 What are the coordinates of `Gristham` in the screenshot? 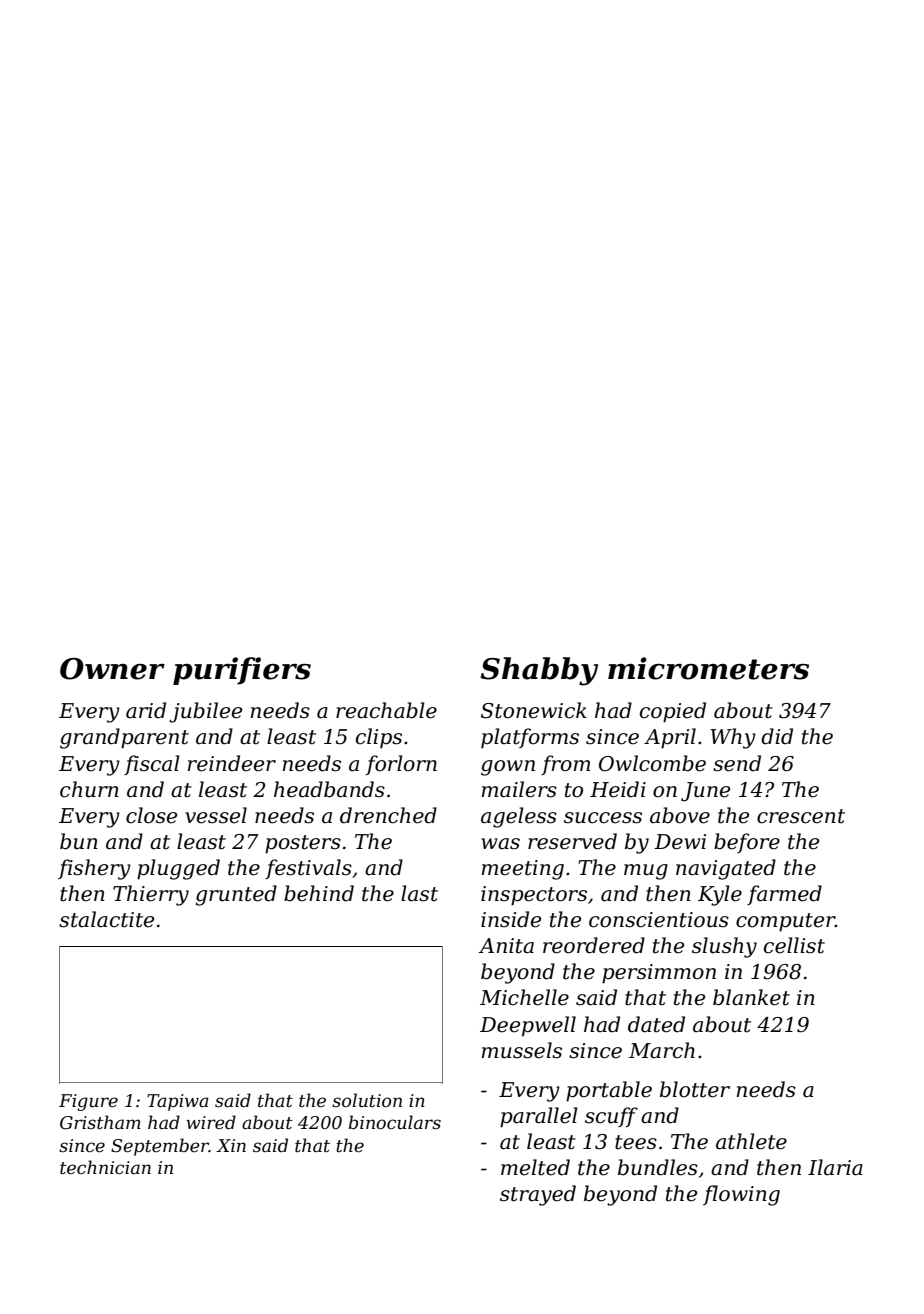 It's located at (100, 1122).
